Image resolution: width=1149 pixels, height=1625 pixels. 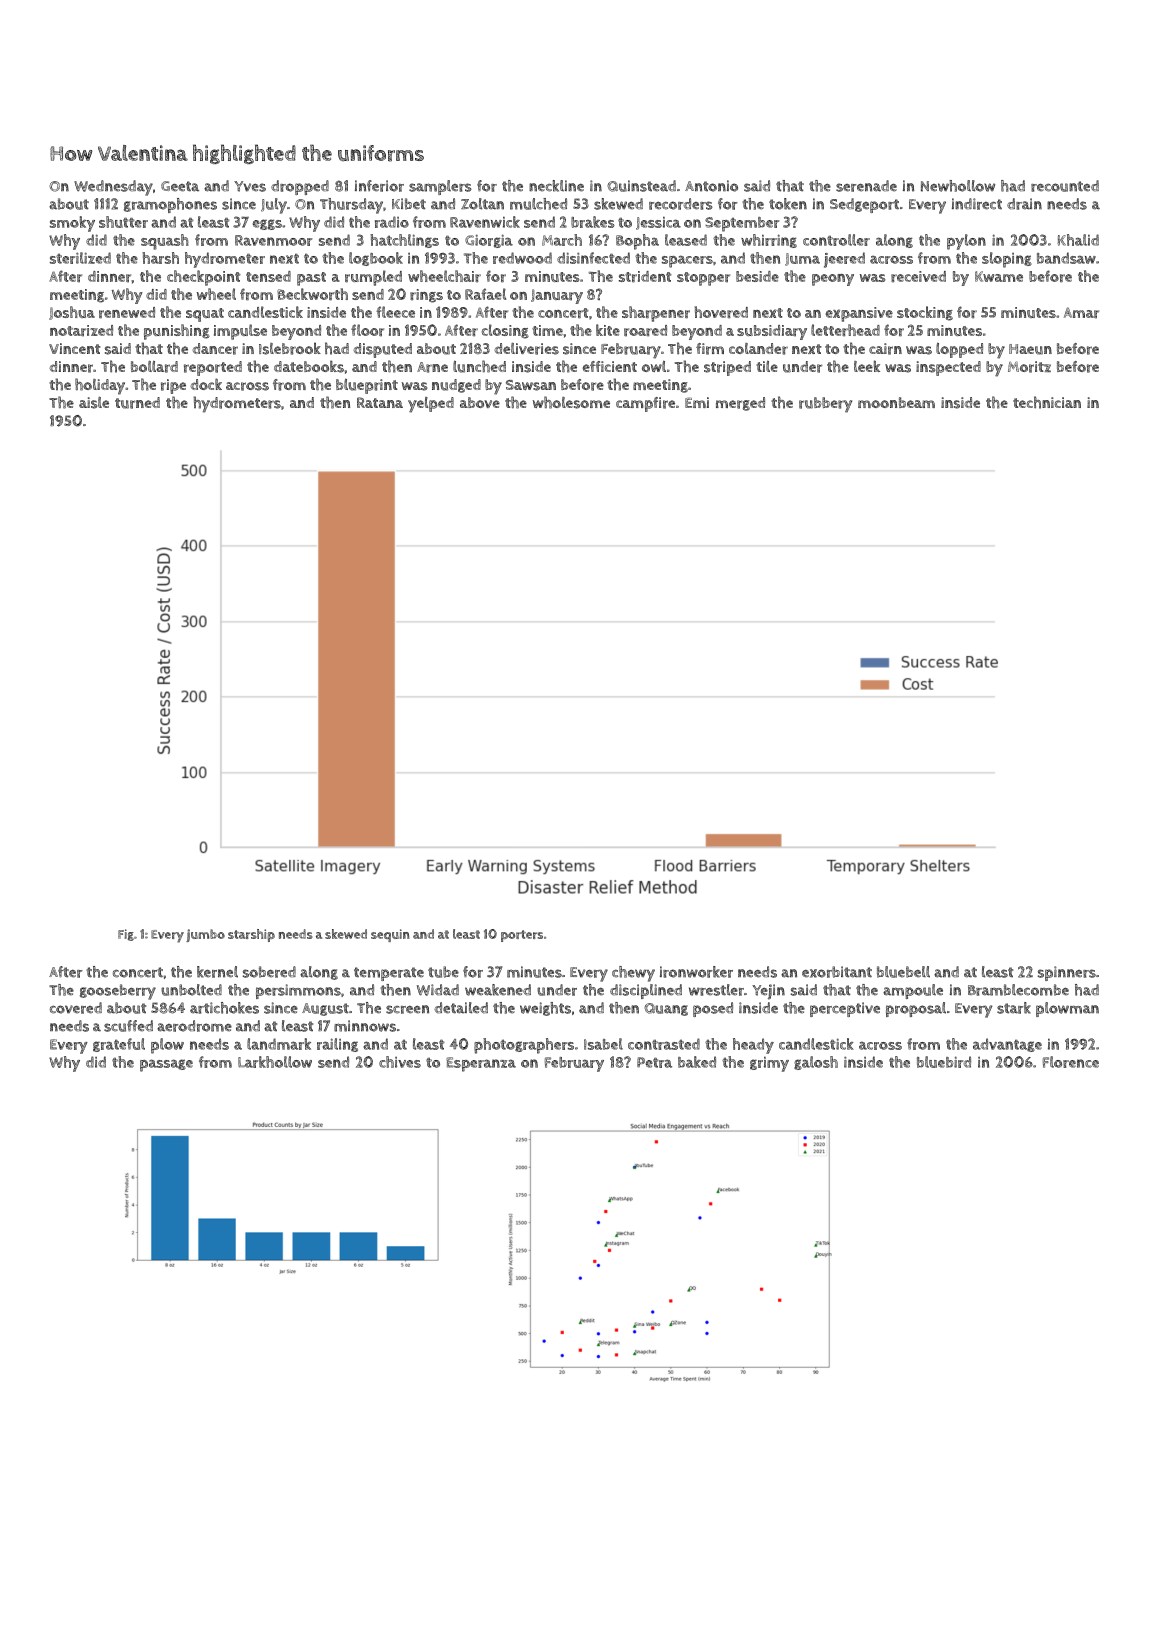 I want to click on smoky, so click(x=72, y=224).
